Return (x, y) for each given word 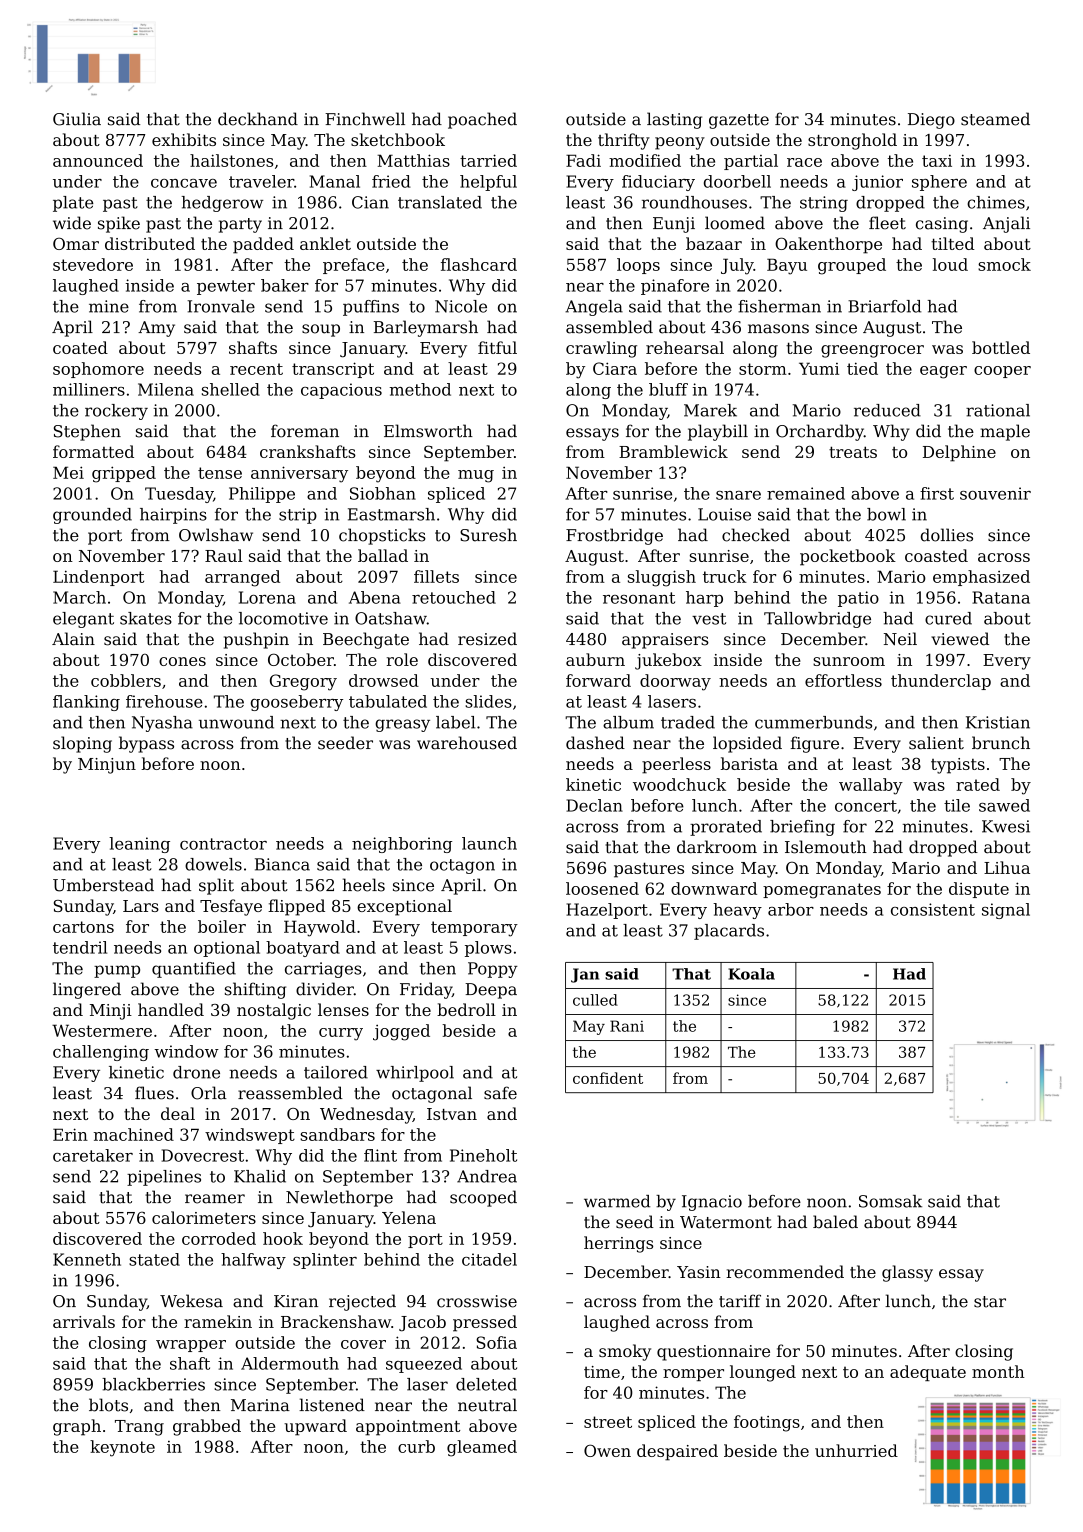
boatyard (303, 949)
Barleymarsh (426, 328)
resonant (639, 598)
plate (73, 204)
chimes (996, 202)
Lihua (1007, 867)
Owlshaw (216, 535)
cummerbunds (813, 722)
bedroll (466, 1009)
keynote (122, 1448)
